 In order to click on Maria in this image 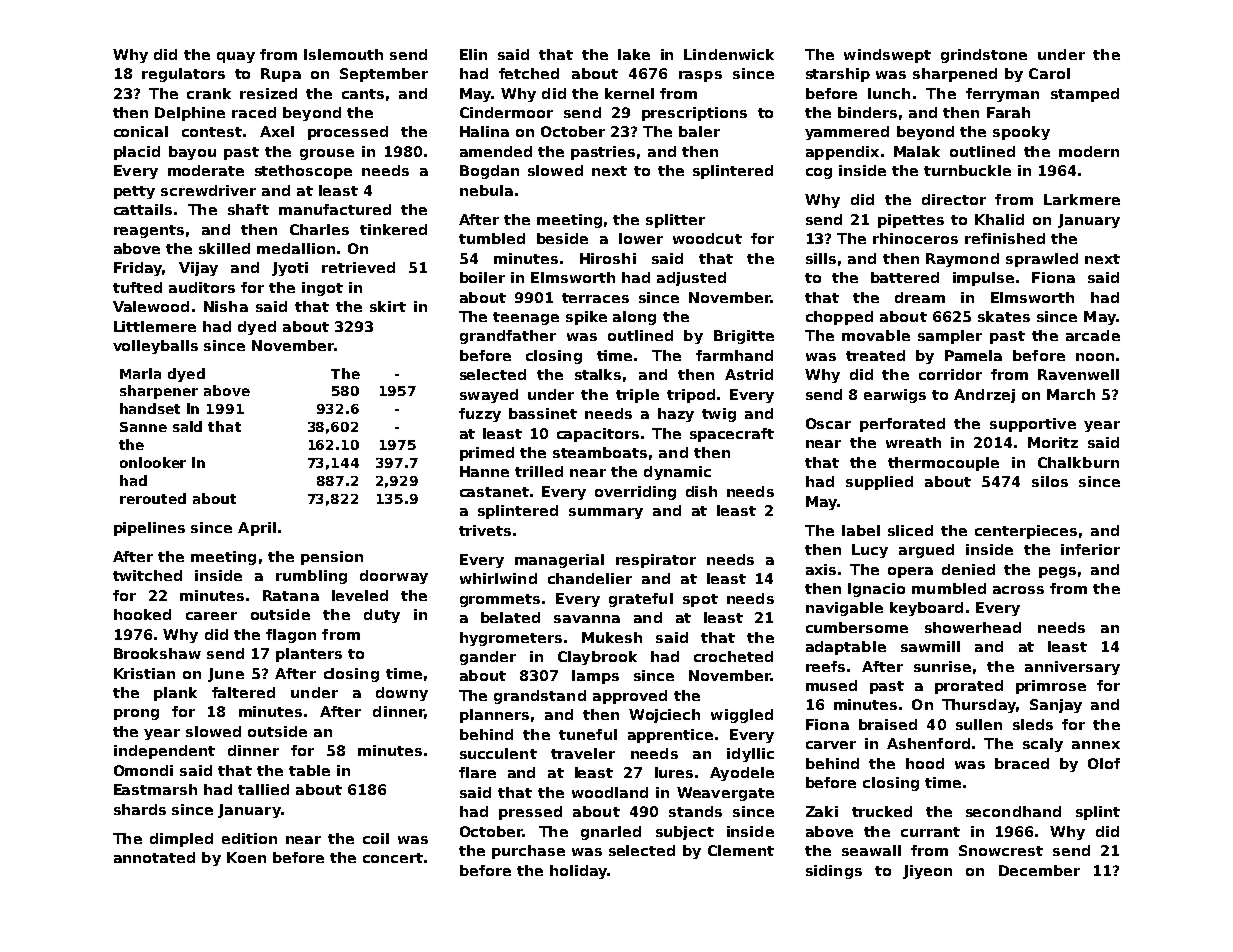, I will do `click(140, 373)`.
